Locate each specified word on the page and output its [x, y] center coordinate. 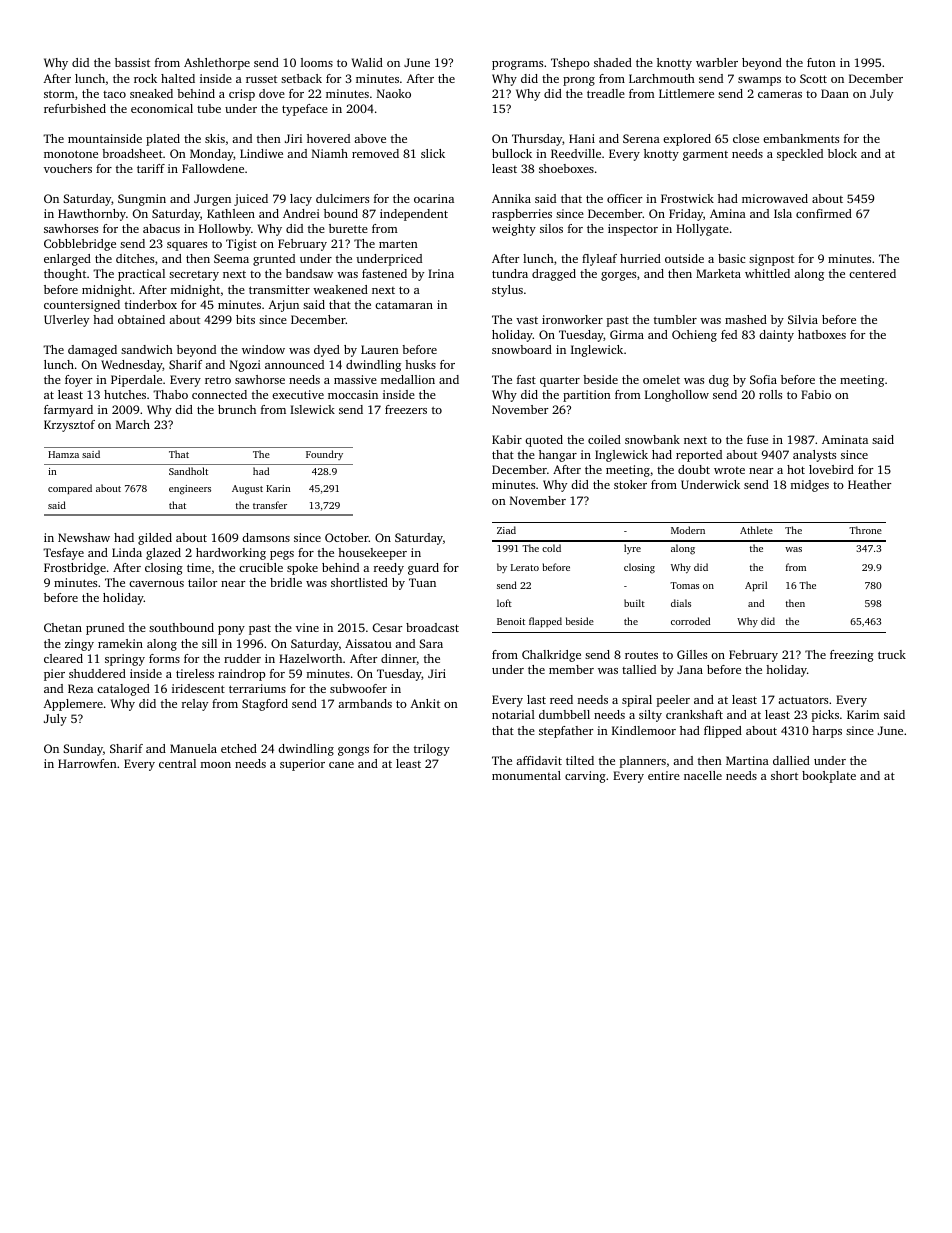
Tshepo [570, 64]
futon [821, 62]
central [177, 763]
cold [551, 548]
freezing [852, 656]
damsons [266, 537]
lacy [301, 200]
